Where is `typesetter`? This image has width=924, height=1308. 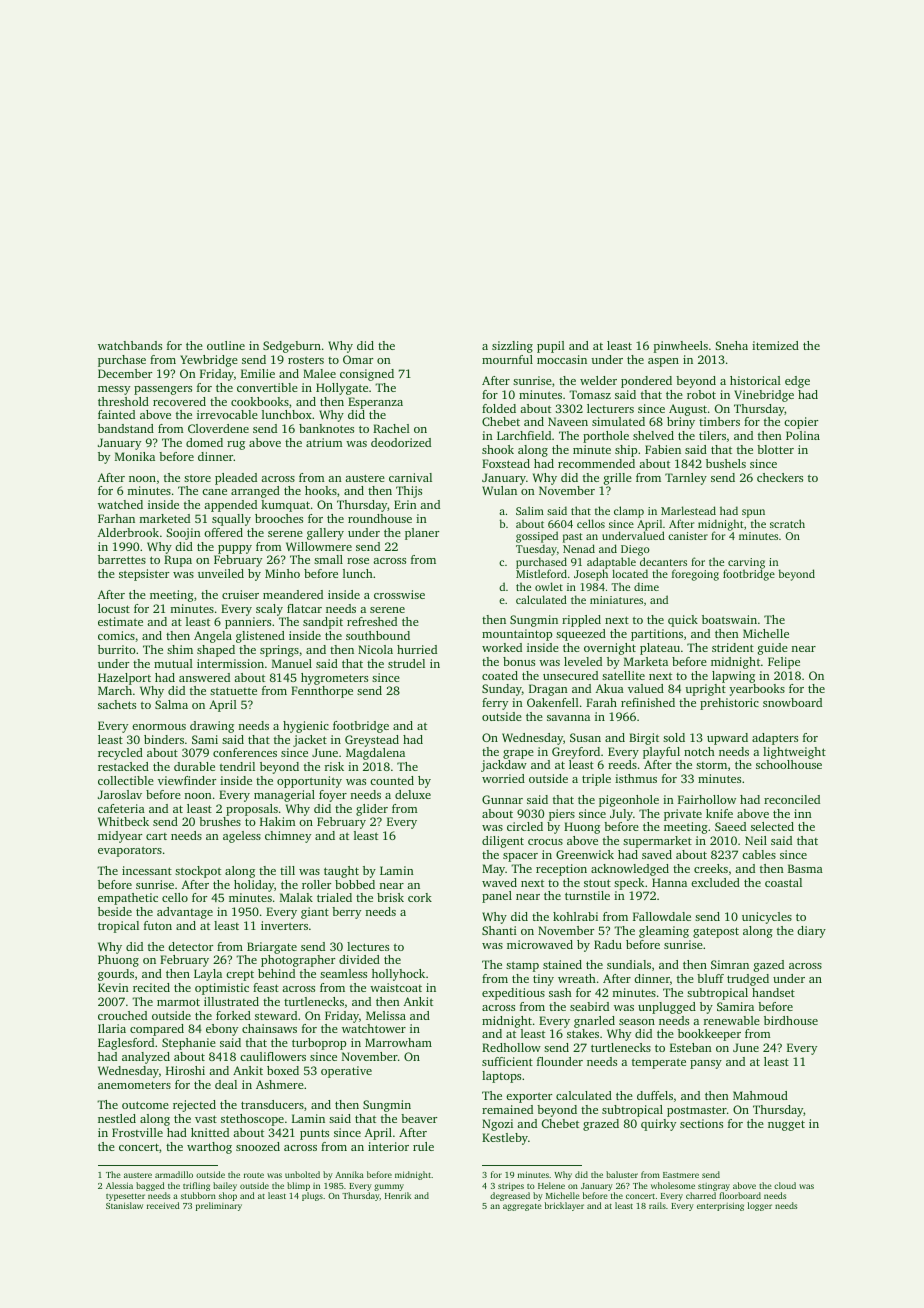 typesetter is located at coordinates (125, 1197).
